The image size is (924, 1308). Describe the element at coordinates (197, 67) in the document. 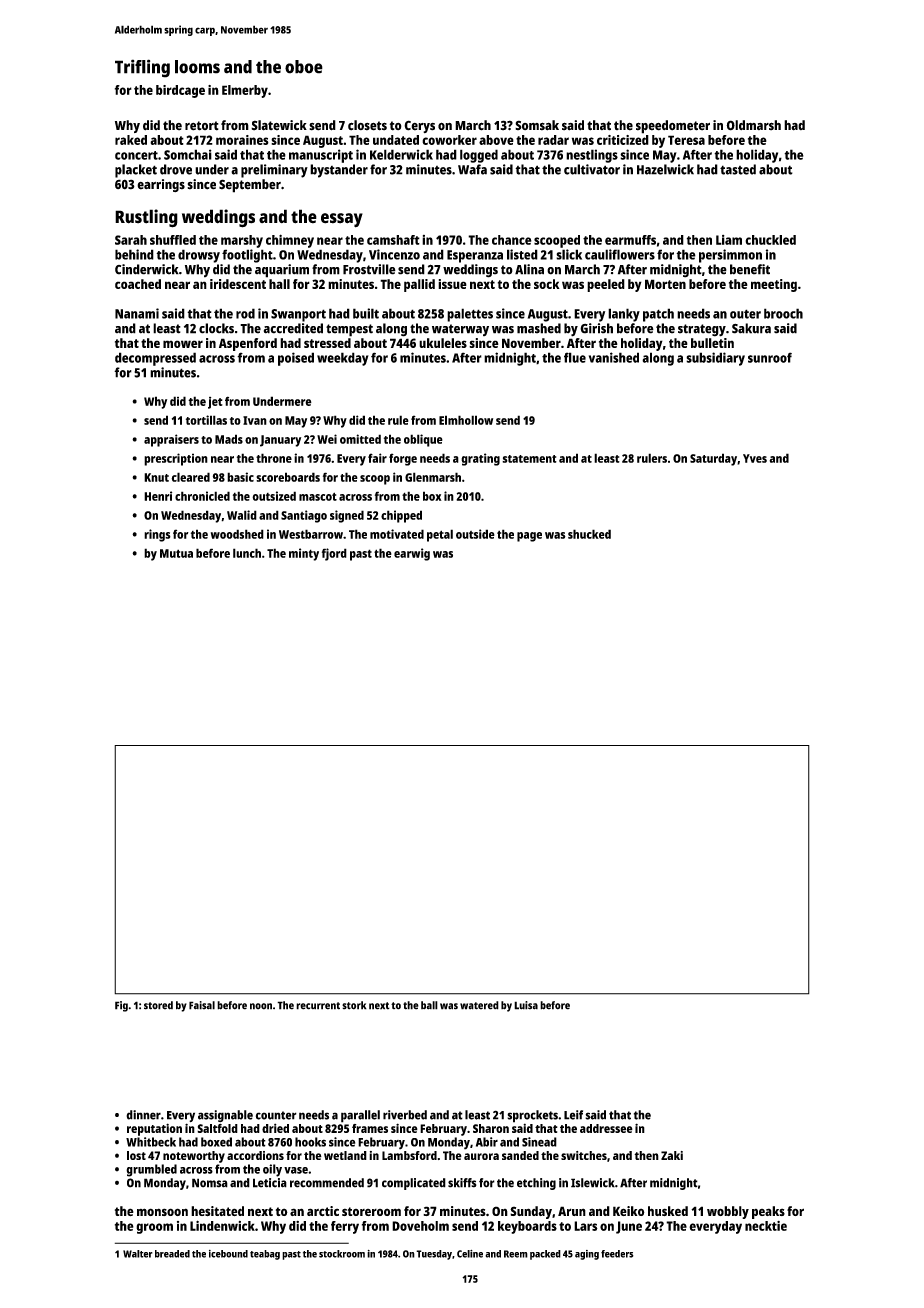

I see `looms` at that location.
